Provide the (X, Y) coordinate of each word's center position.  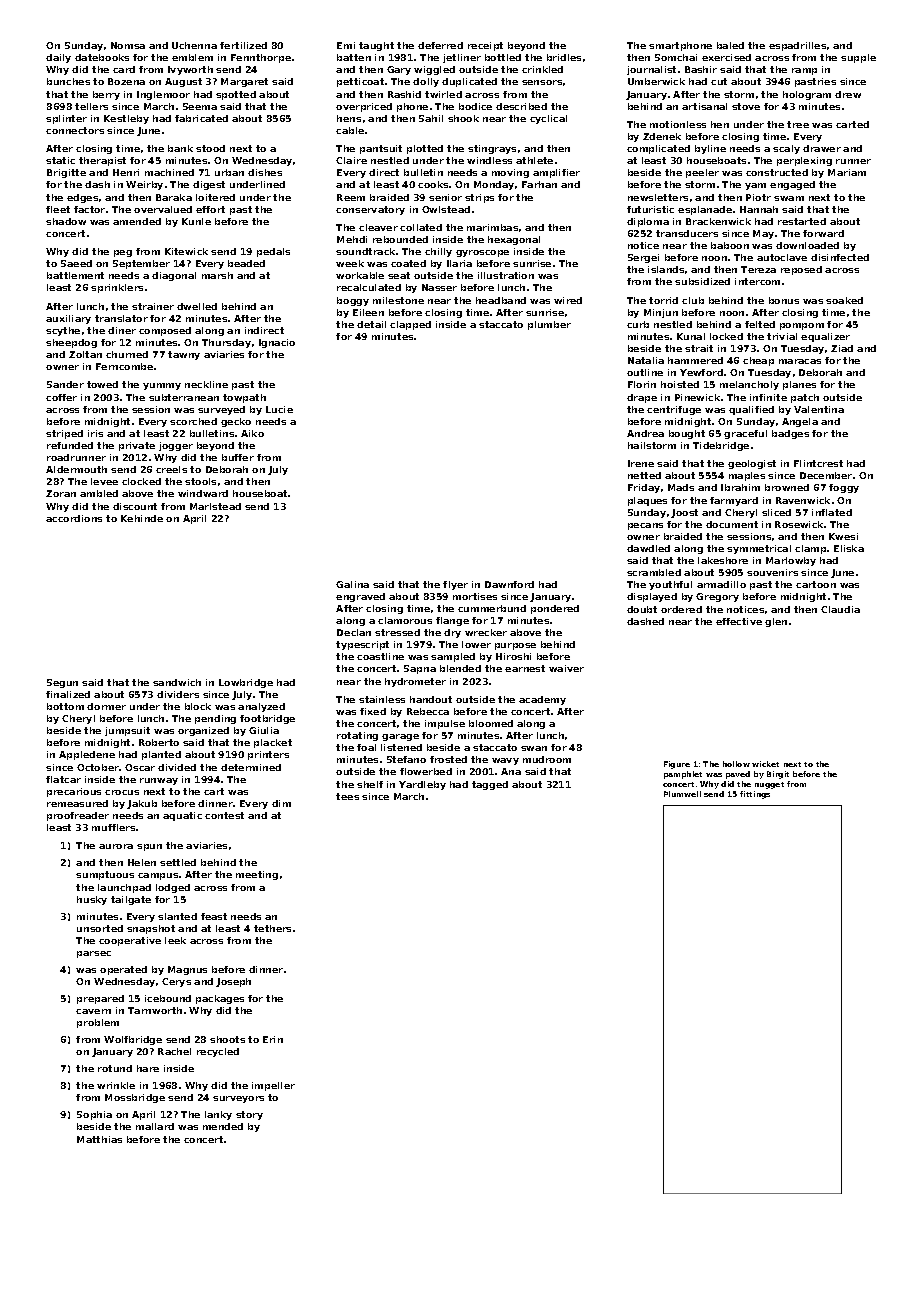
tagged (490, 785)
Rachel (174, 1051)
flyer (455, 585)
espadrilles (797, 46)
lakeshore (723, 560)
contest (224, 815)
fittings (755, 795)
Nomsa (128, 45)
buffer (238, 457)
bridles (564, 57)
